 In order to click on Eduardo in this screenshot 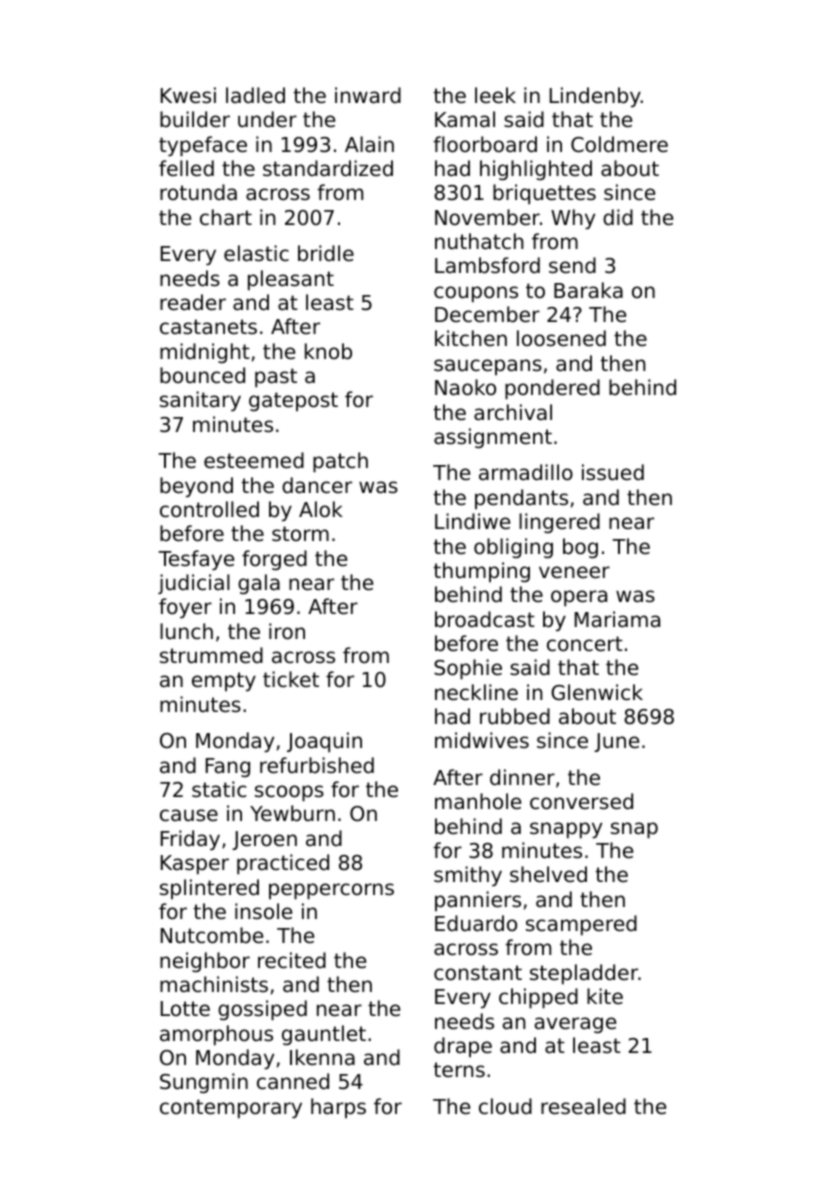, I will do `click(476, 923)`.
